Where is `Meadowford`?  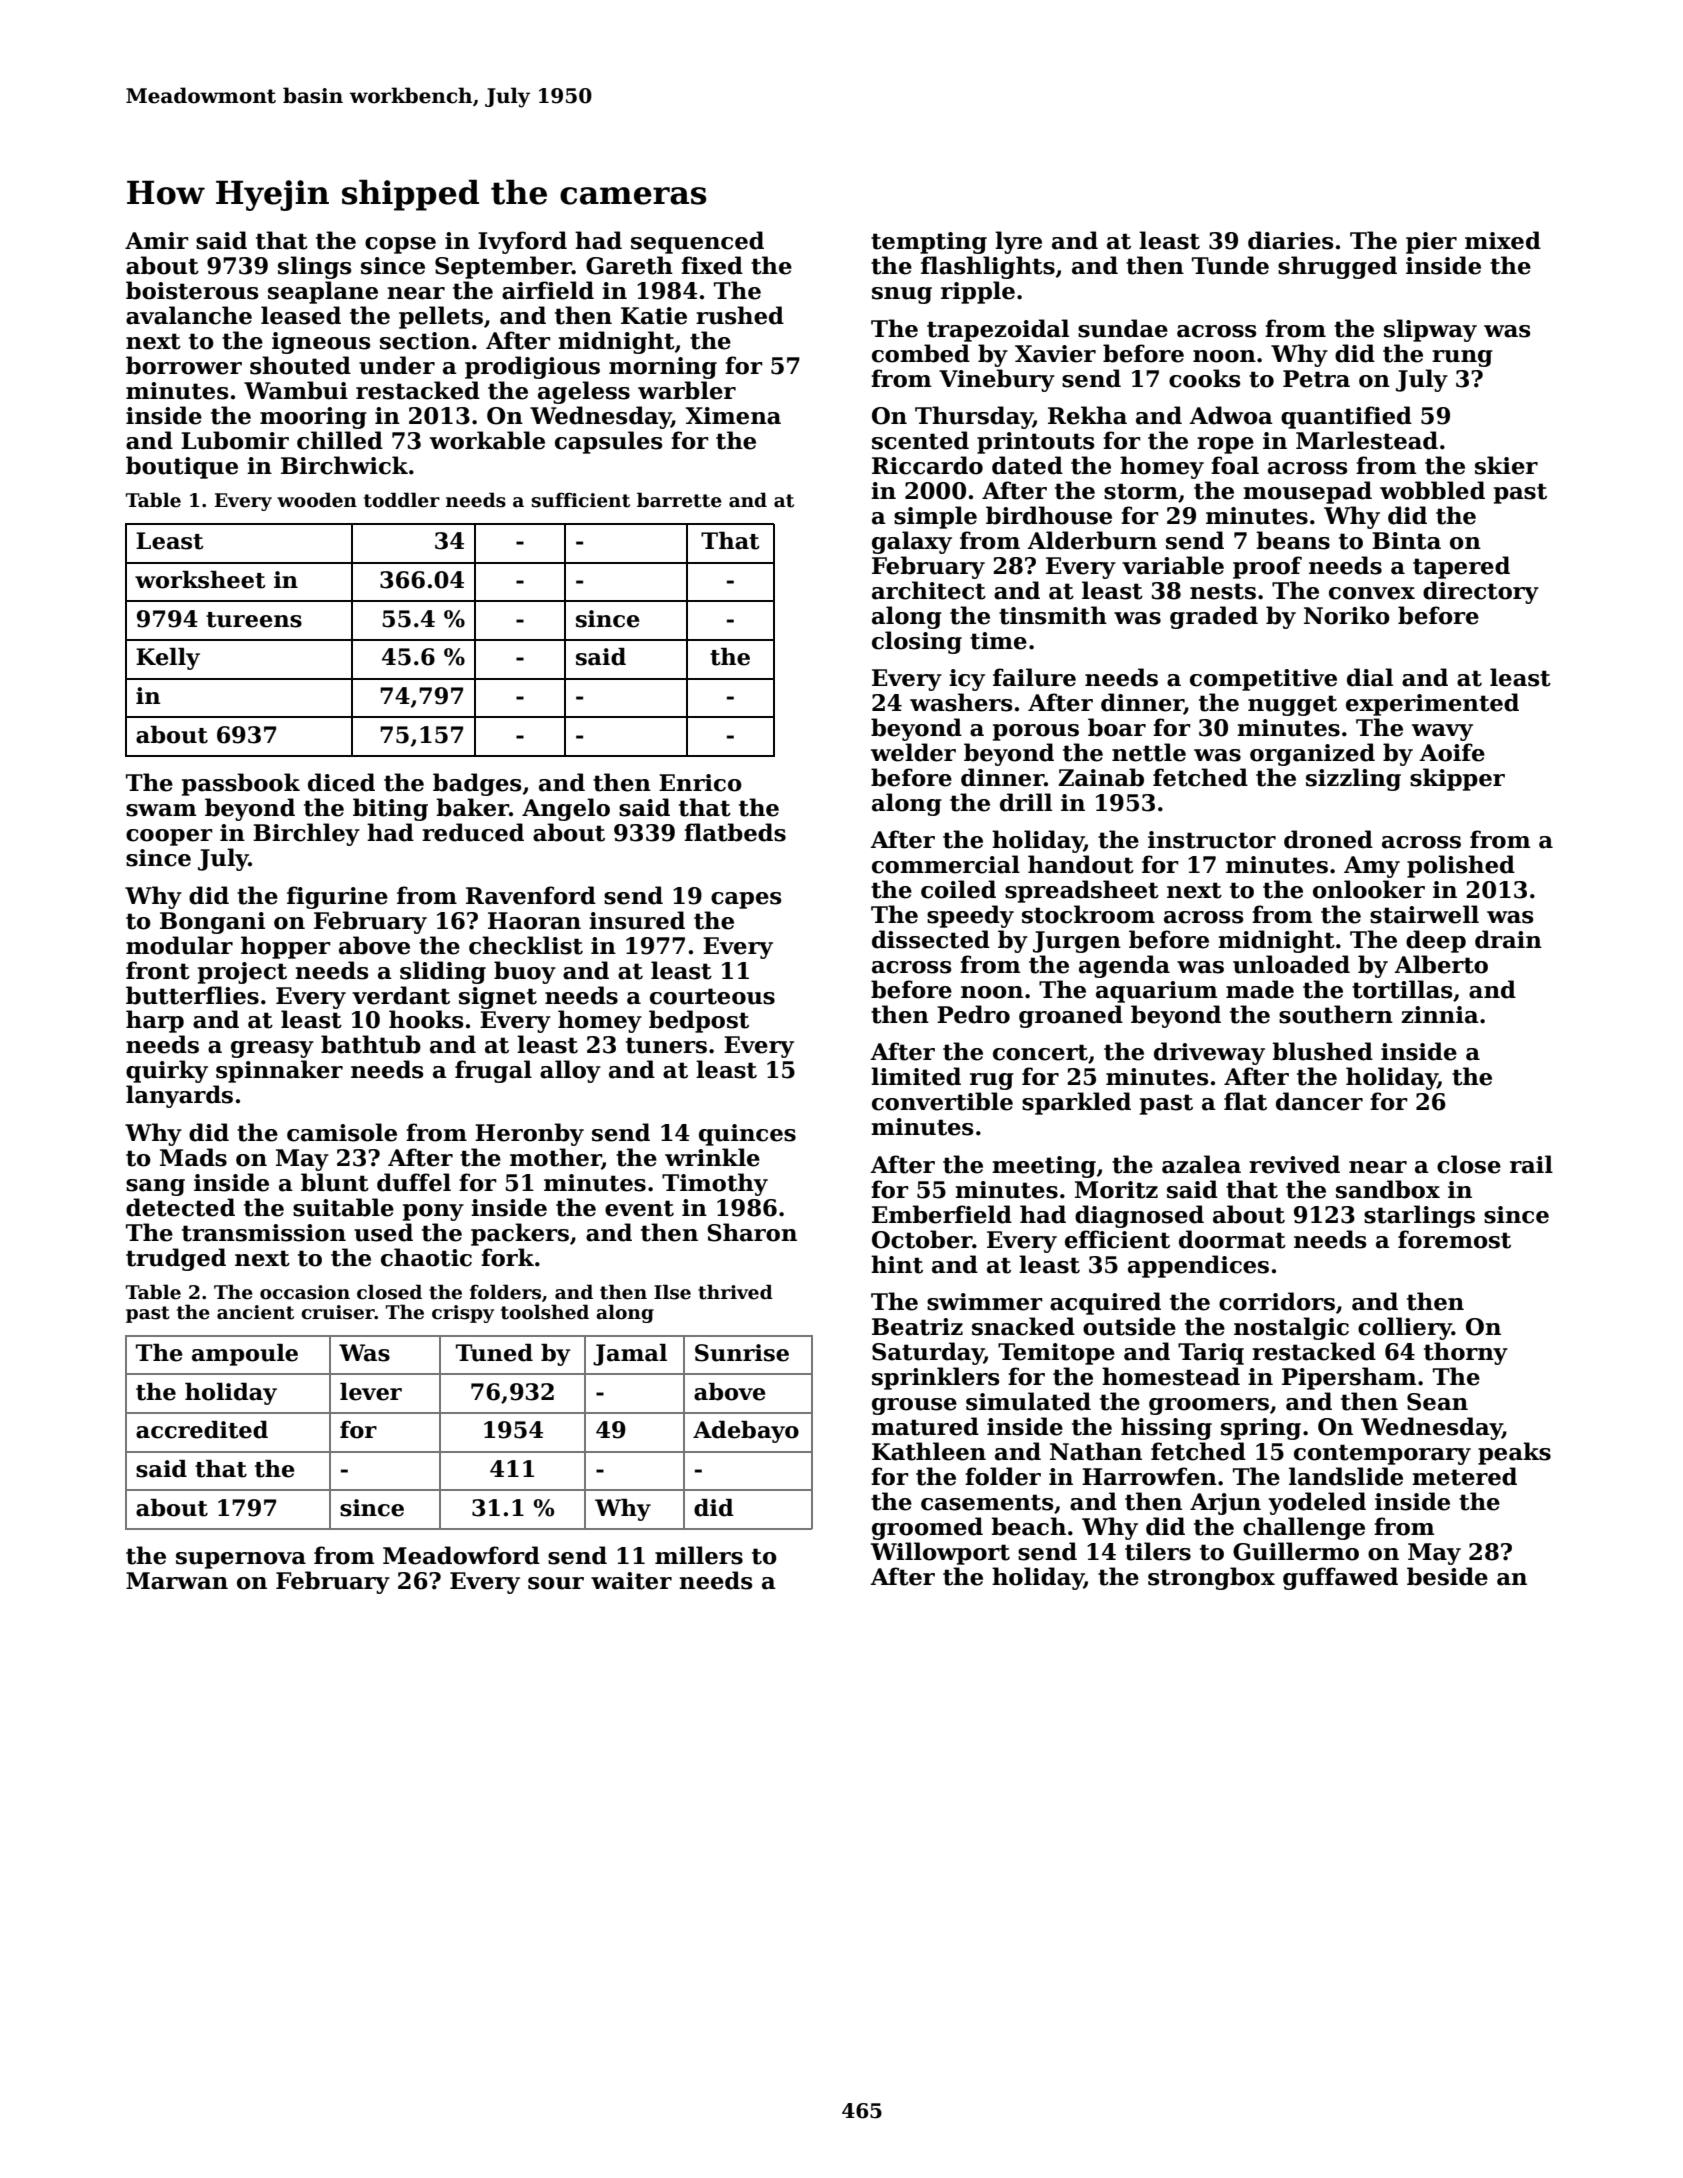
Meadowford is located at coordinates (461, 1555).
